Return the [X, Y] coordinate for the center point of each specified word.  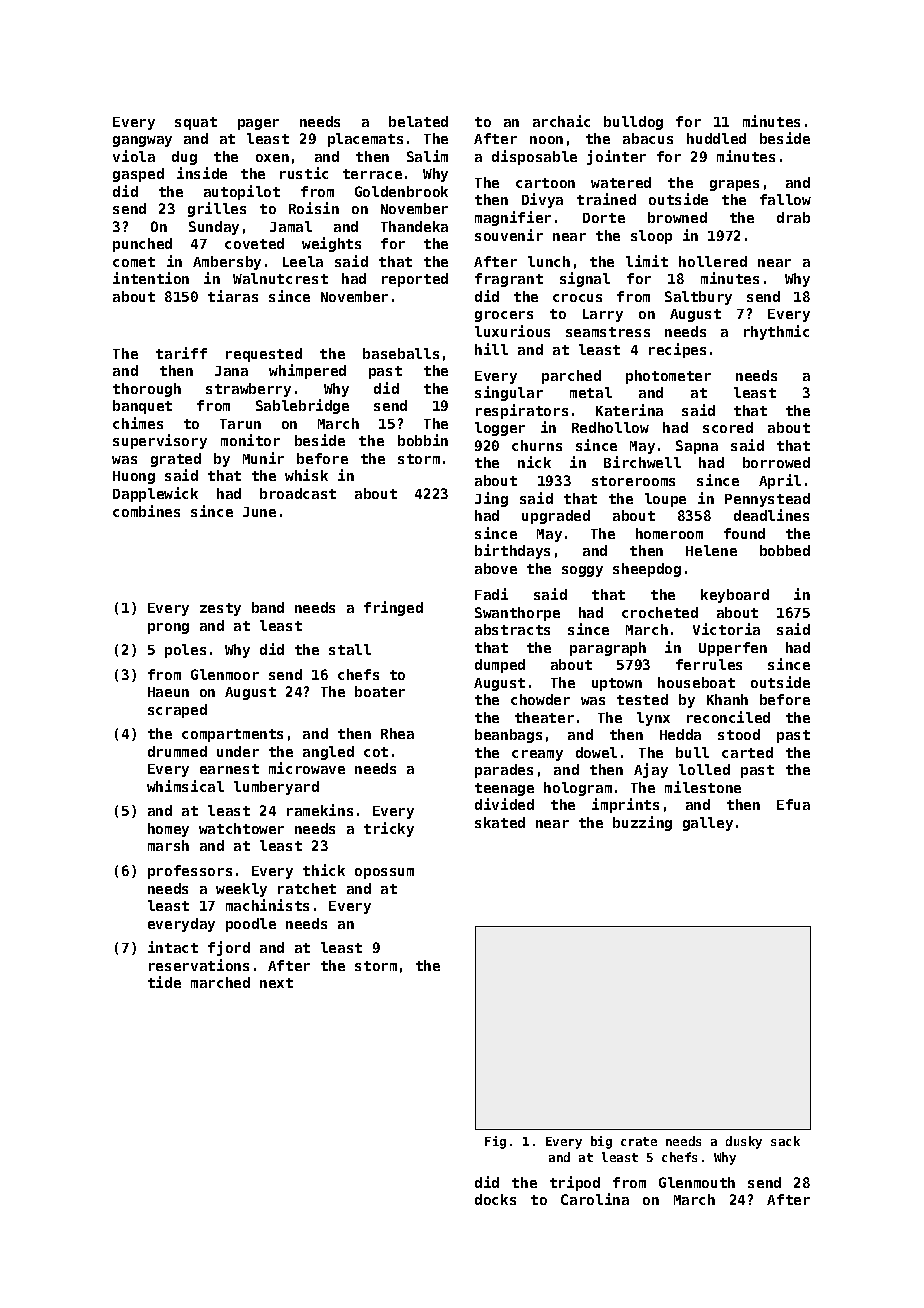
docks [495, 1199]
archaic [561, 121]
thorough [147, 390]
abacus [648, 138]
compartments [232, 735]
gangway [142, 141]
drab [793, 217]
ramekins [320, 810]
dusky [744, 1142]
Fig [495, 1142]
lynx [653, 719]
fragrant [509, 280]
